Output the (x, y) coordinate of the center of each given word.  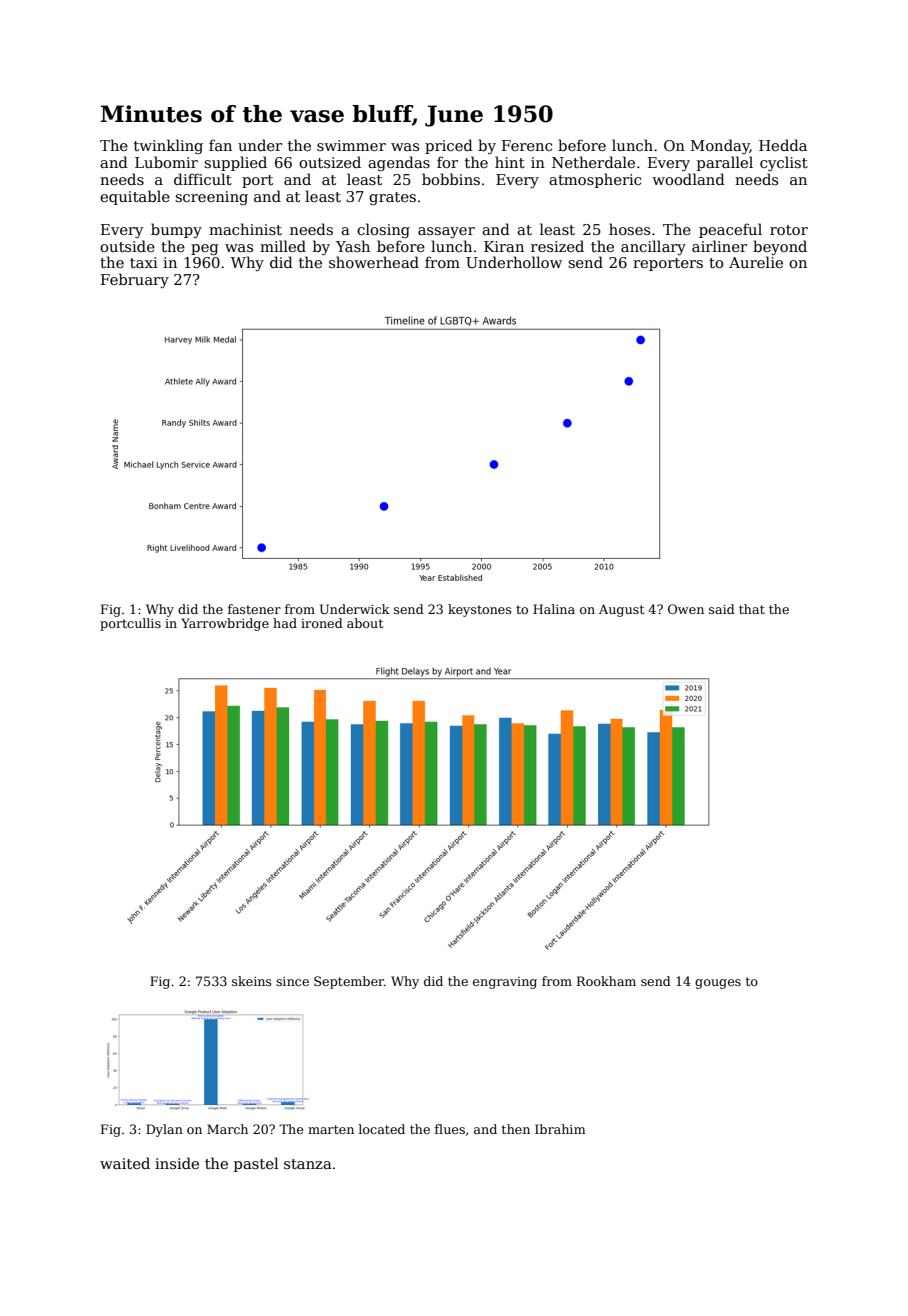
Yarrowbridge (225, 624)
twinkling (168, 146)
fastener (254, 609)
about (365, 623)
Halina (554, 609)
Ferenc (527, 145)
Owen (686, 609)
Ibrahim (560, 1129)
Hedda (783, 145)
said (722, 609)
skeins (252, 981)
